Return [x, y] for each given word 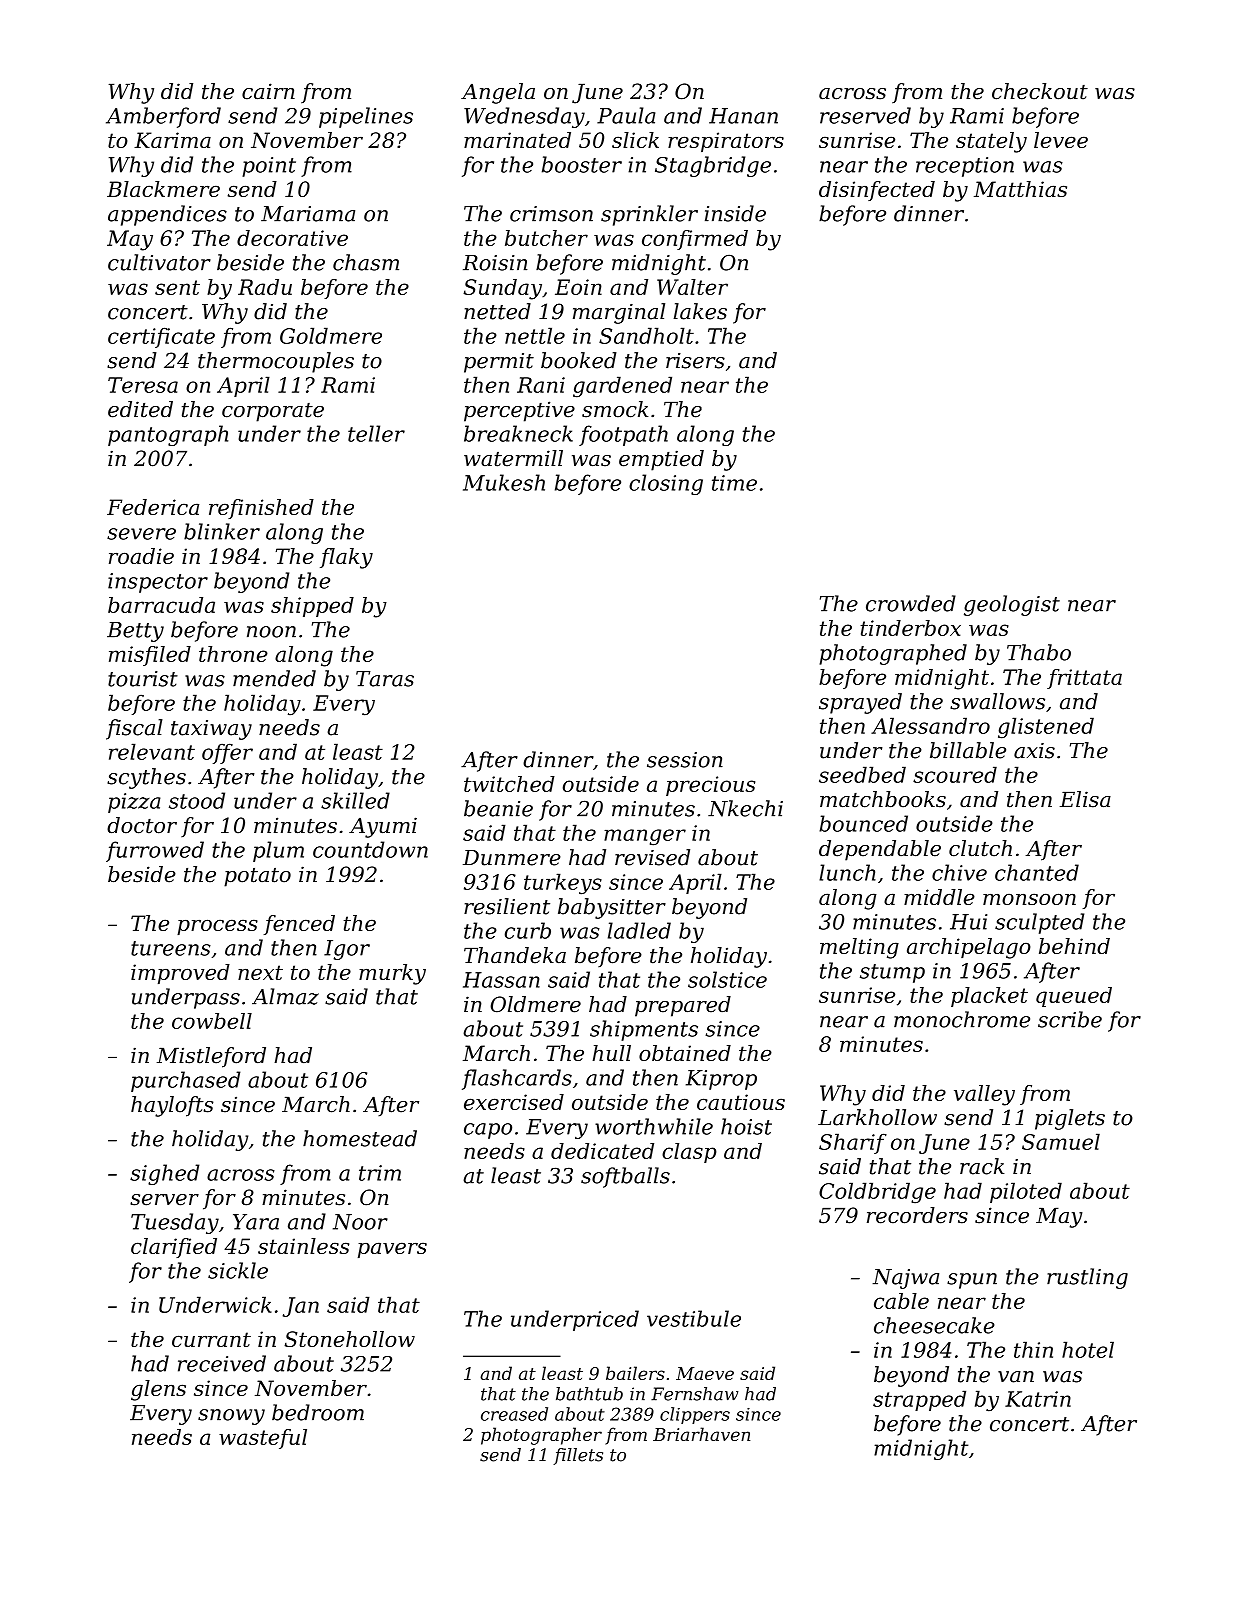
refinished [261, 509]
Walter [692, 287]
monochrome [962, 1019]
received [222, 1363]
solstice [727, 979]
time [734, 483]
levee [1061, 140]
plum [278, 851]
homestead [360, 1138]
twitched [509, 784]
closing [666, 484]
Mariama [308, 214]
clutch [980, 848]
